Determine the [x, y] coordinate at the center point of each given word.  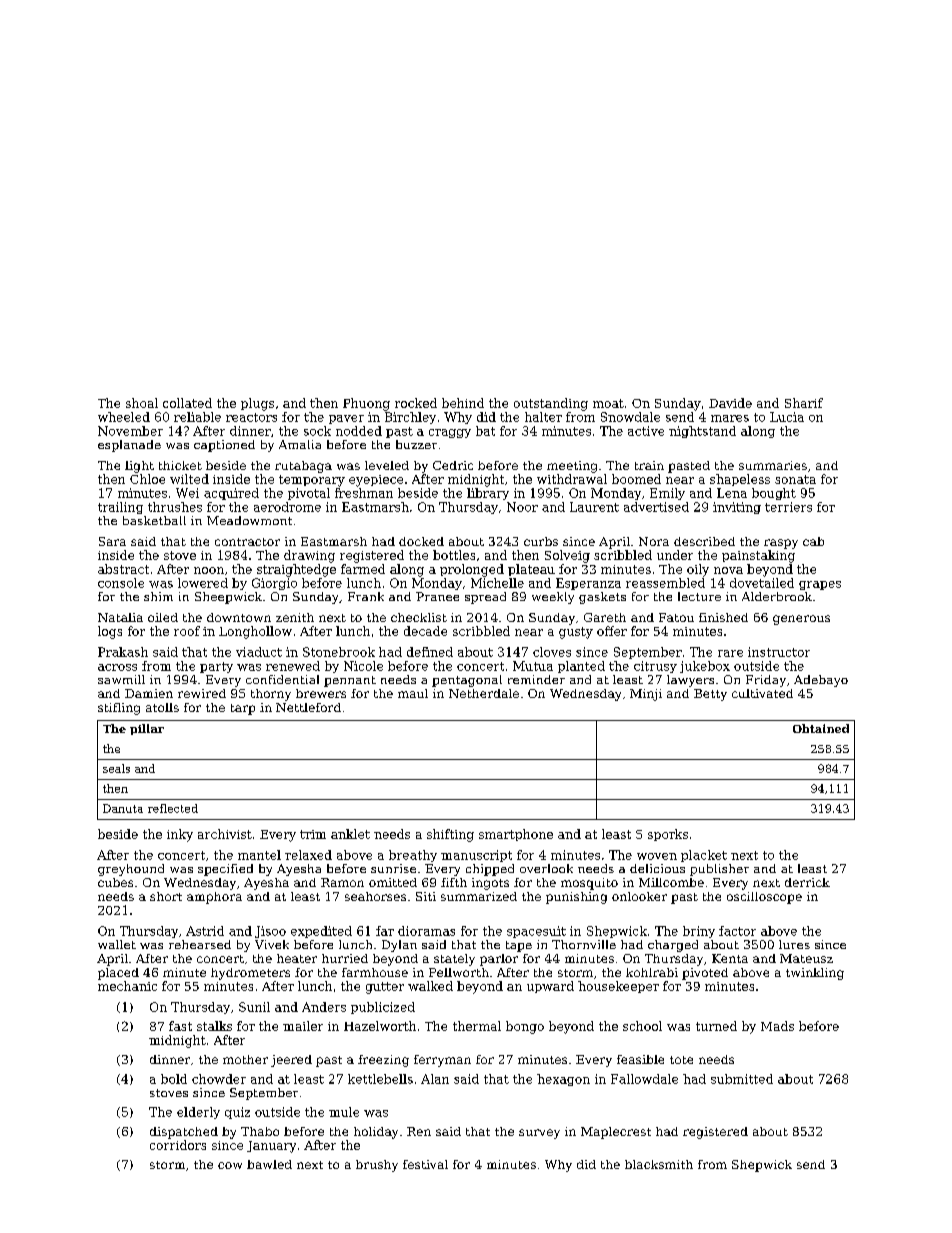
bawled [269, 1164]
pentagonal [467, 681]
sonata [795, 479]
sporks [668, 835]
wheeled [124, 417]
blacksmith [659, 1164]
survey [539, 1134]
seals [116, 768]
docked [421, 541]
